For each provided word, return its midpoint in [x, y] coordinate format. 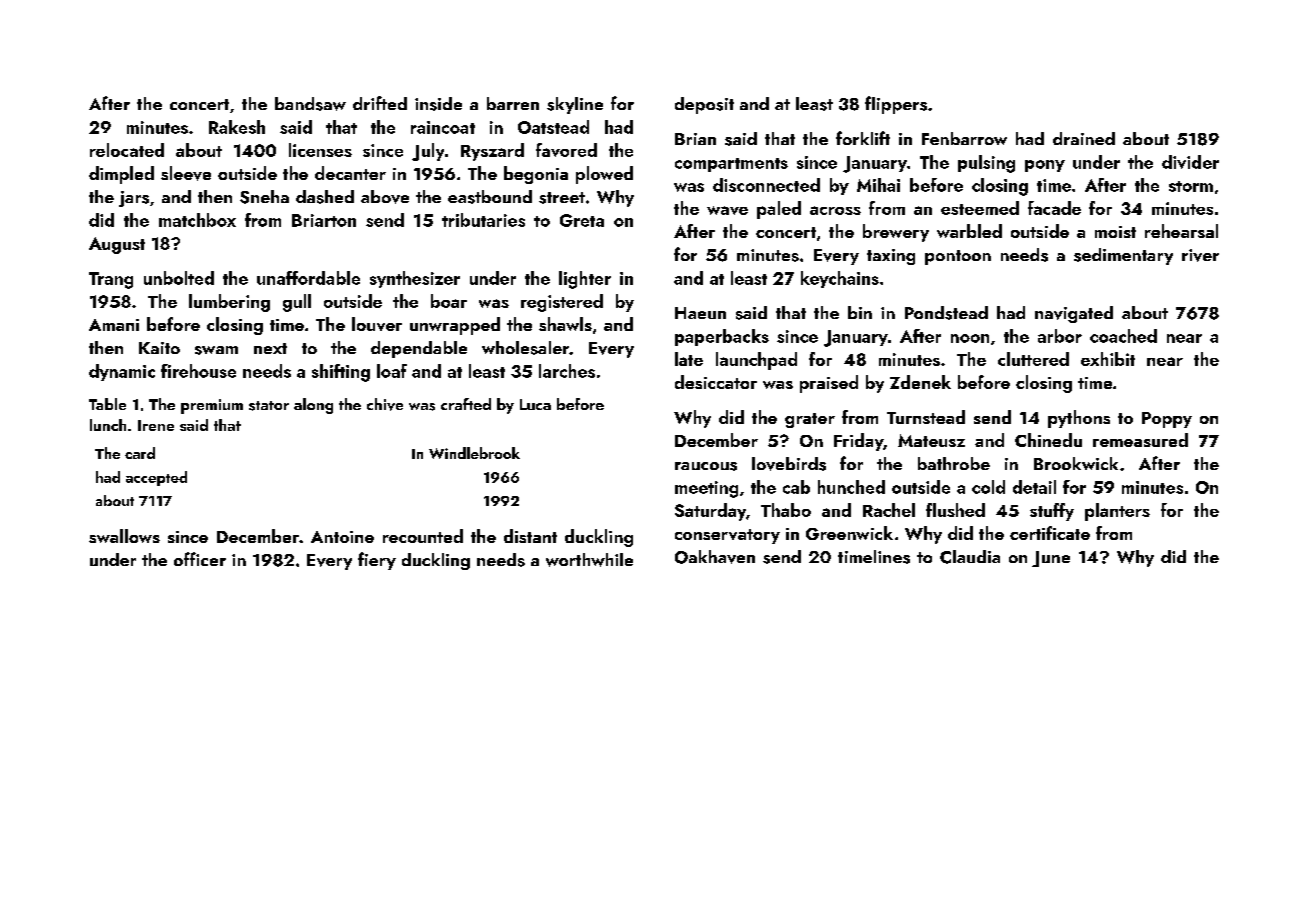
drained [1084, 138]
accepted [156, 478]
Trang [111, 280]
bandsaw [310, 104]
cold [988, 487]
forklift [863, 138]
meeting [706, 489]
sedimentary [1123, 256]
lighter [585, 280]
